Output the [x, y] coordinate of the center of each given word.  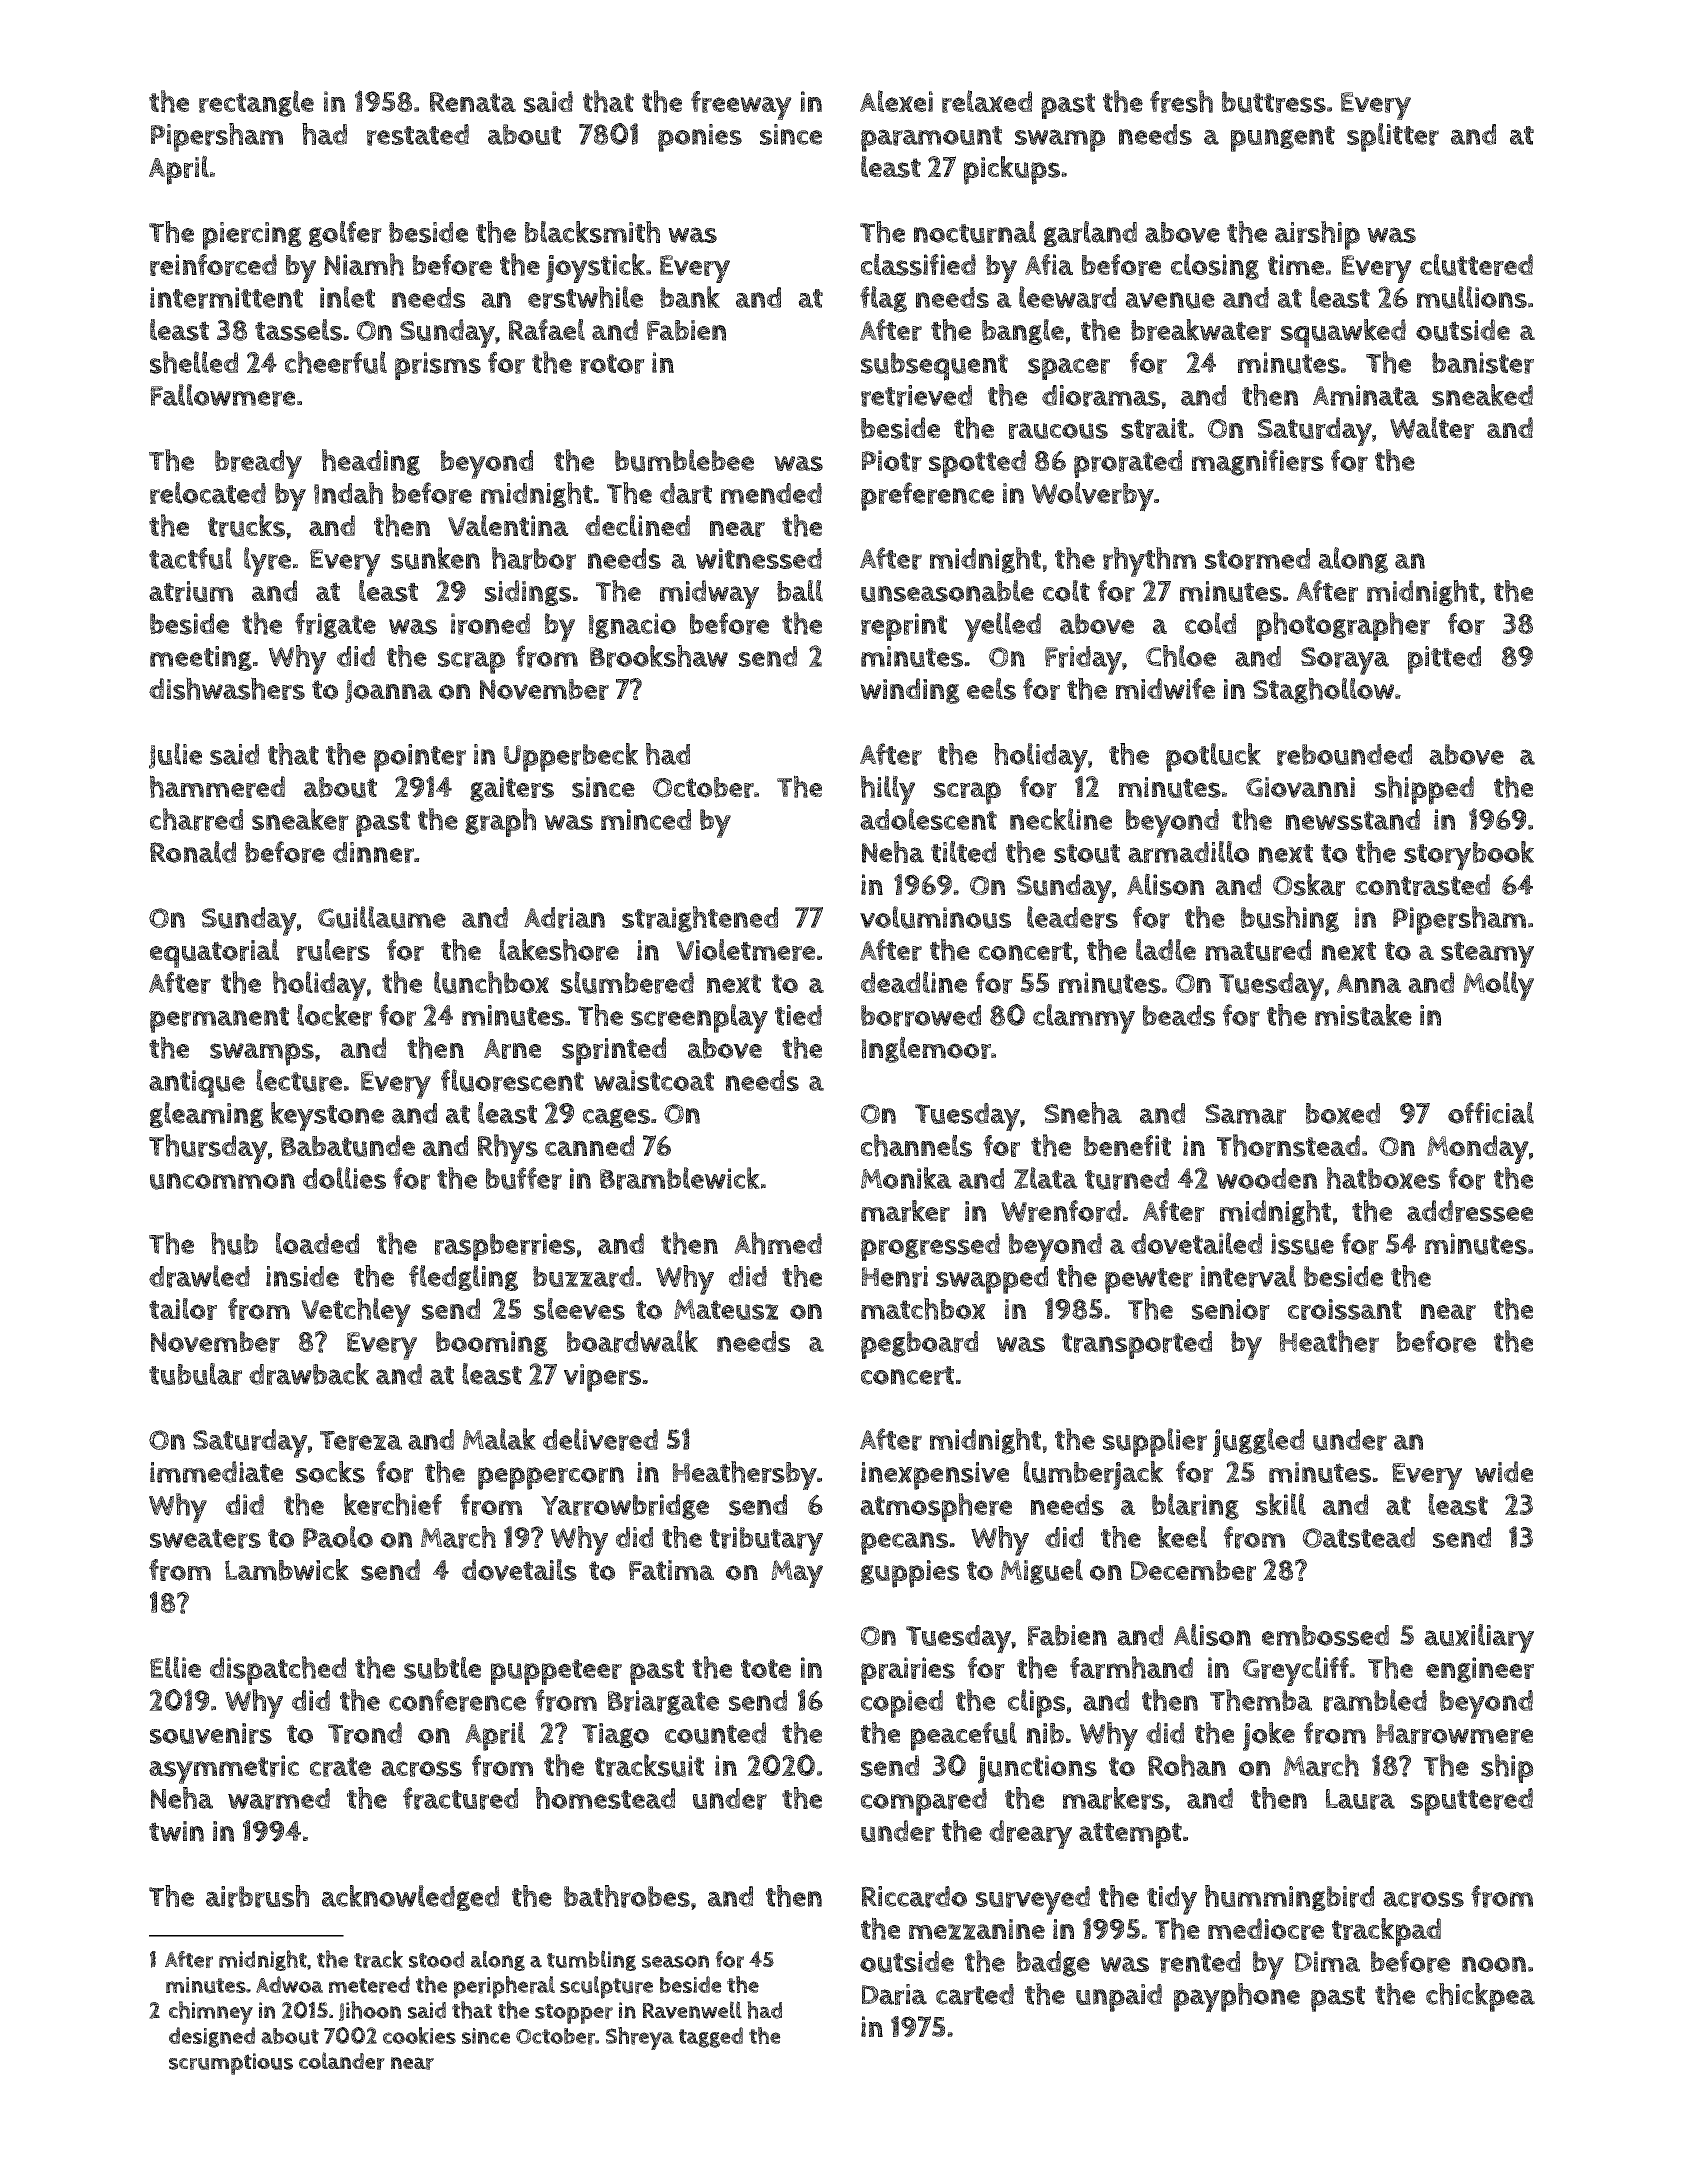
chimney [211, 2013]
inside [302, 1276]
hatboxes [1383, 1178]
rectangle [256, 103]
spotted [977, 464]
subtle [442, 1667]
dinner [373, 852]
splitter [1393, 137]
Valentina [508, 525]
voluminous [935, 917]
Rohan [1187, 1765]
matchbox [923, 1308]
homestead [605, 1798]
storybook [1469, 856]
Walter [1432, 427]
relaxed [987, 101]
